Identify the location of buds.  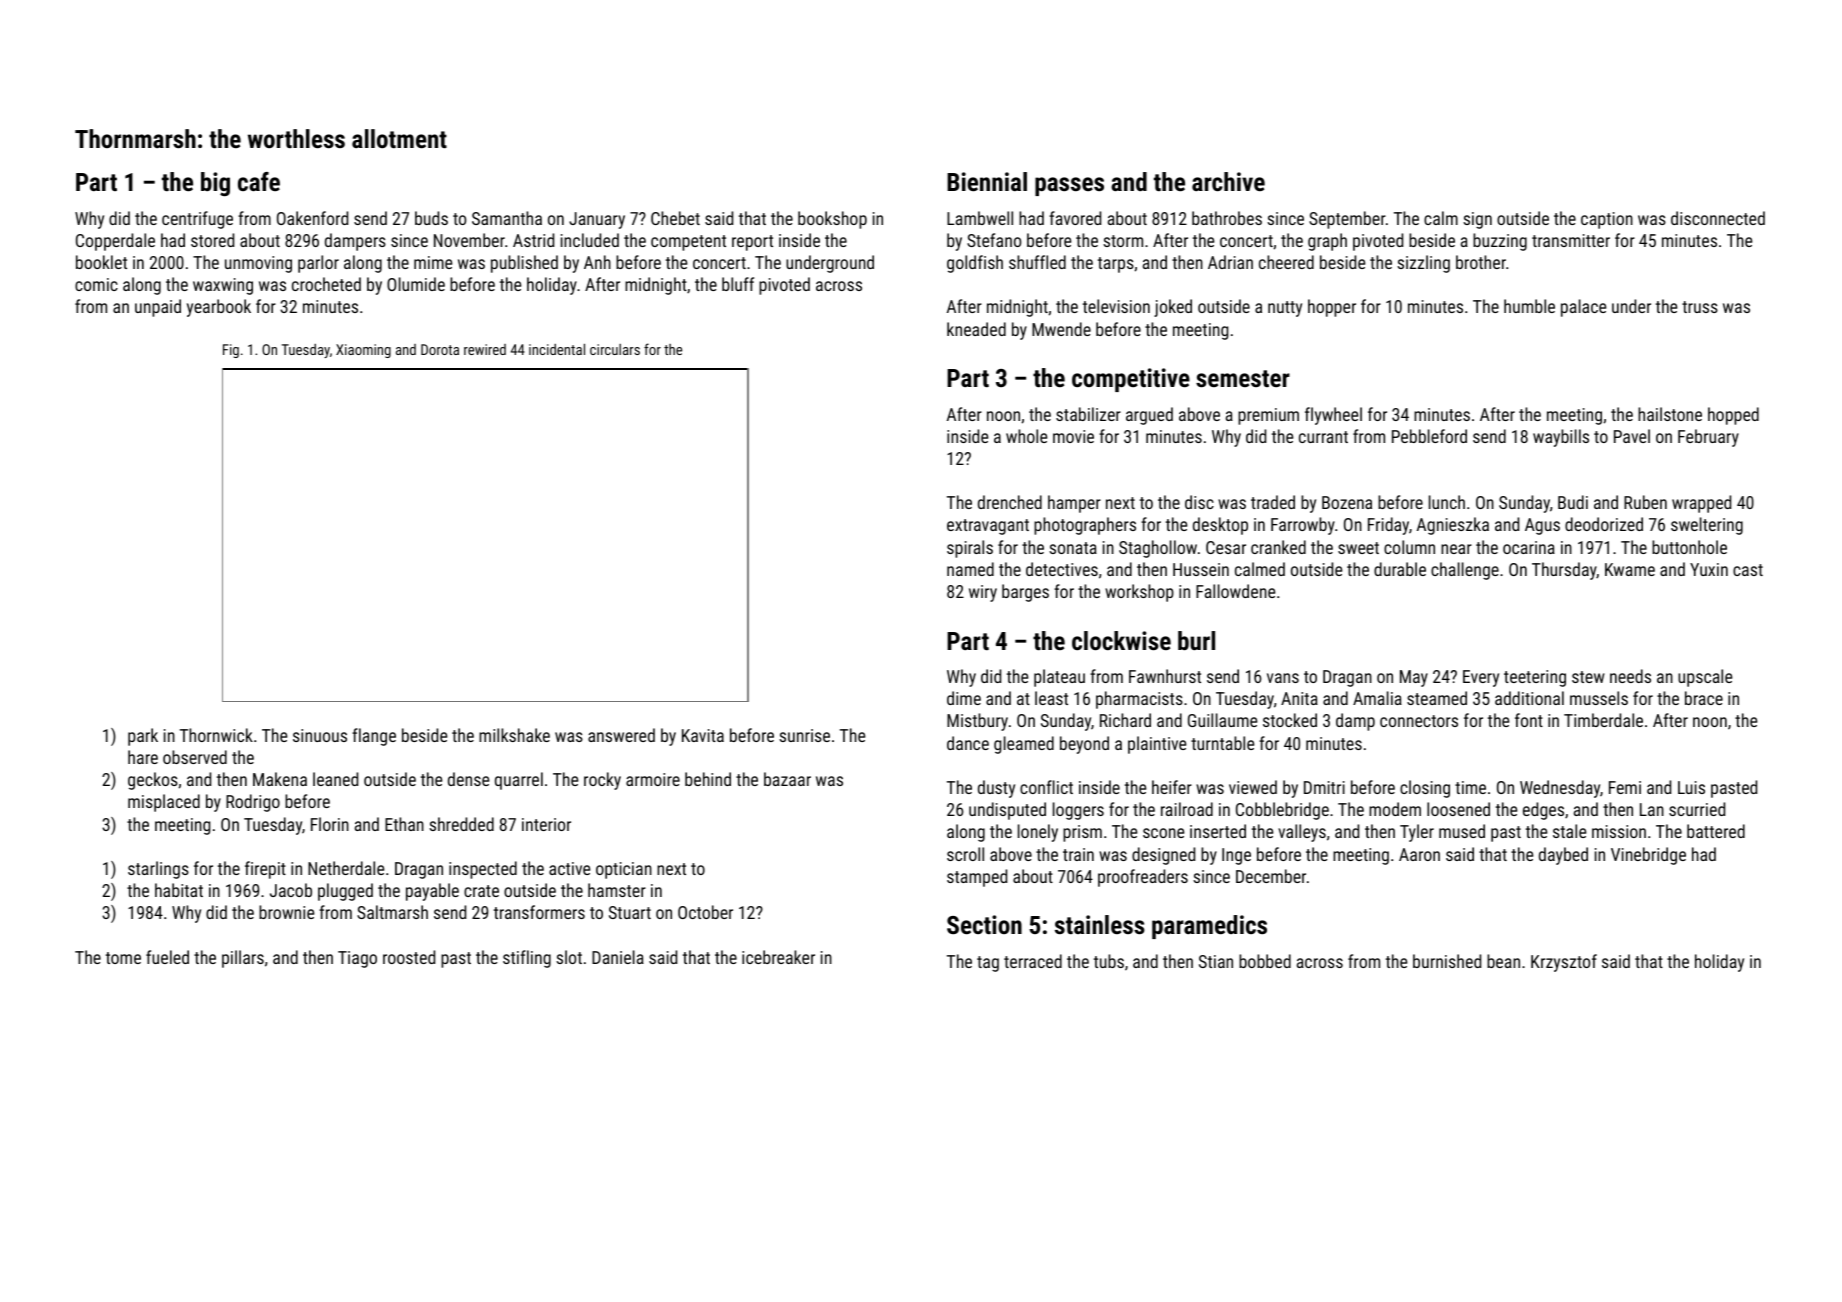
(431, 218).
